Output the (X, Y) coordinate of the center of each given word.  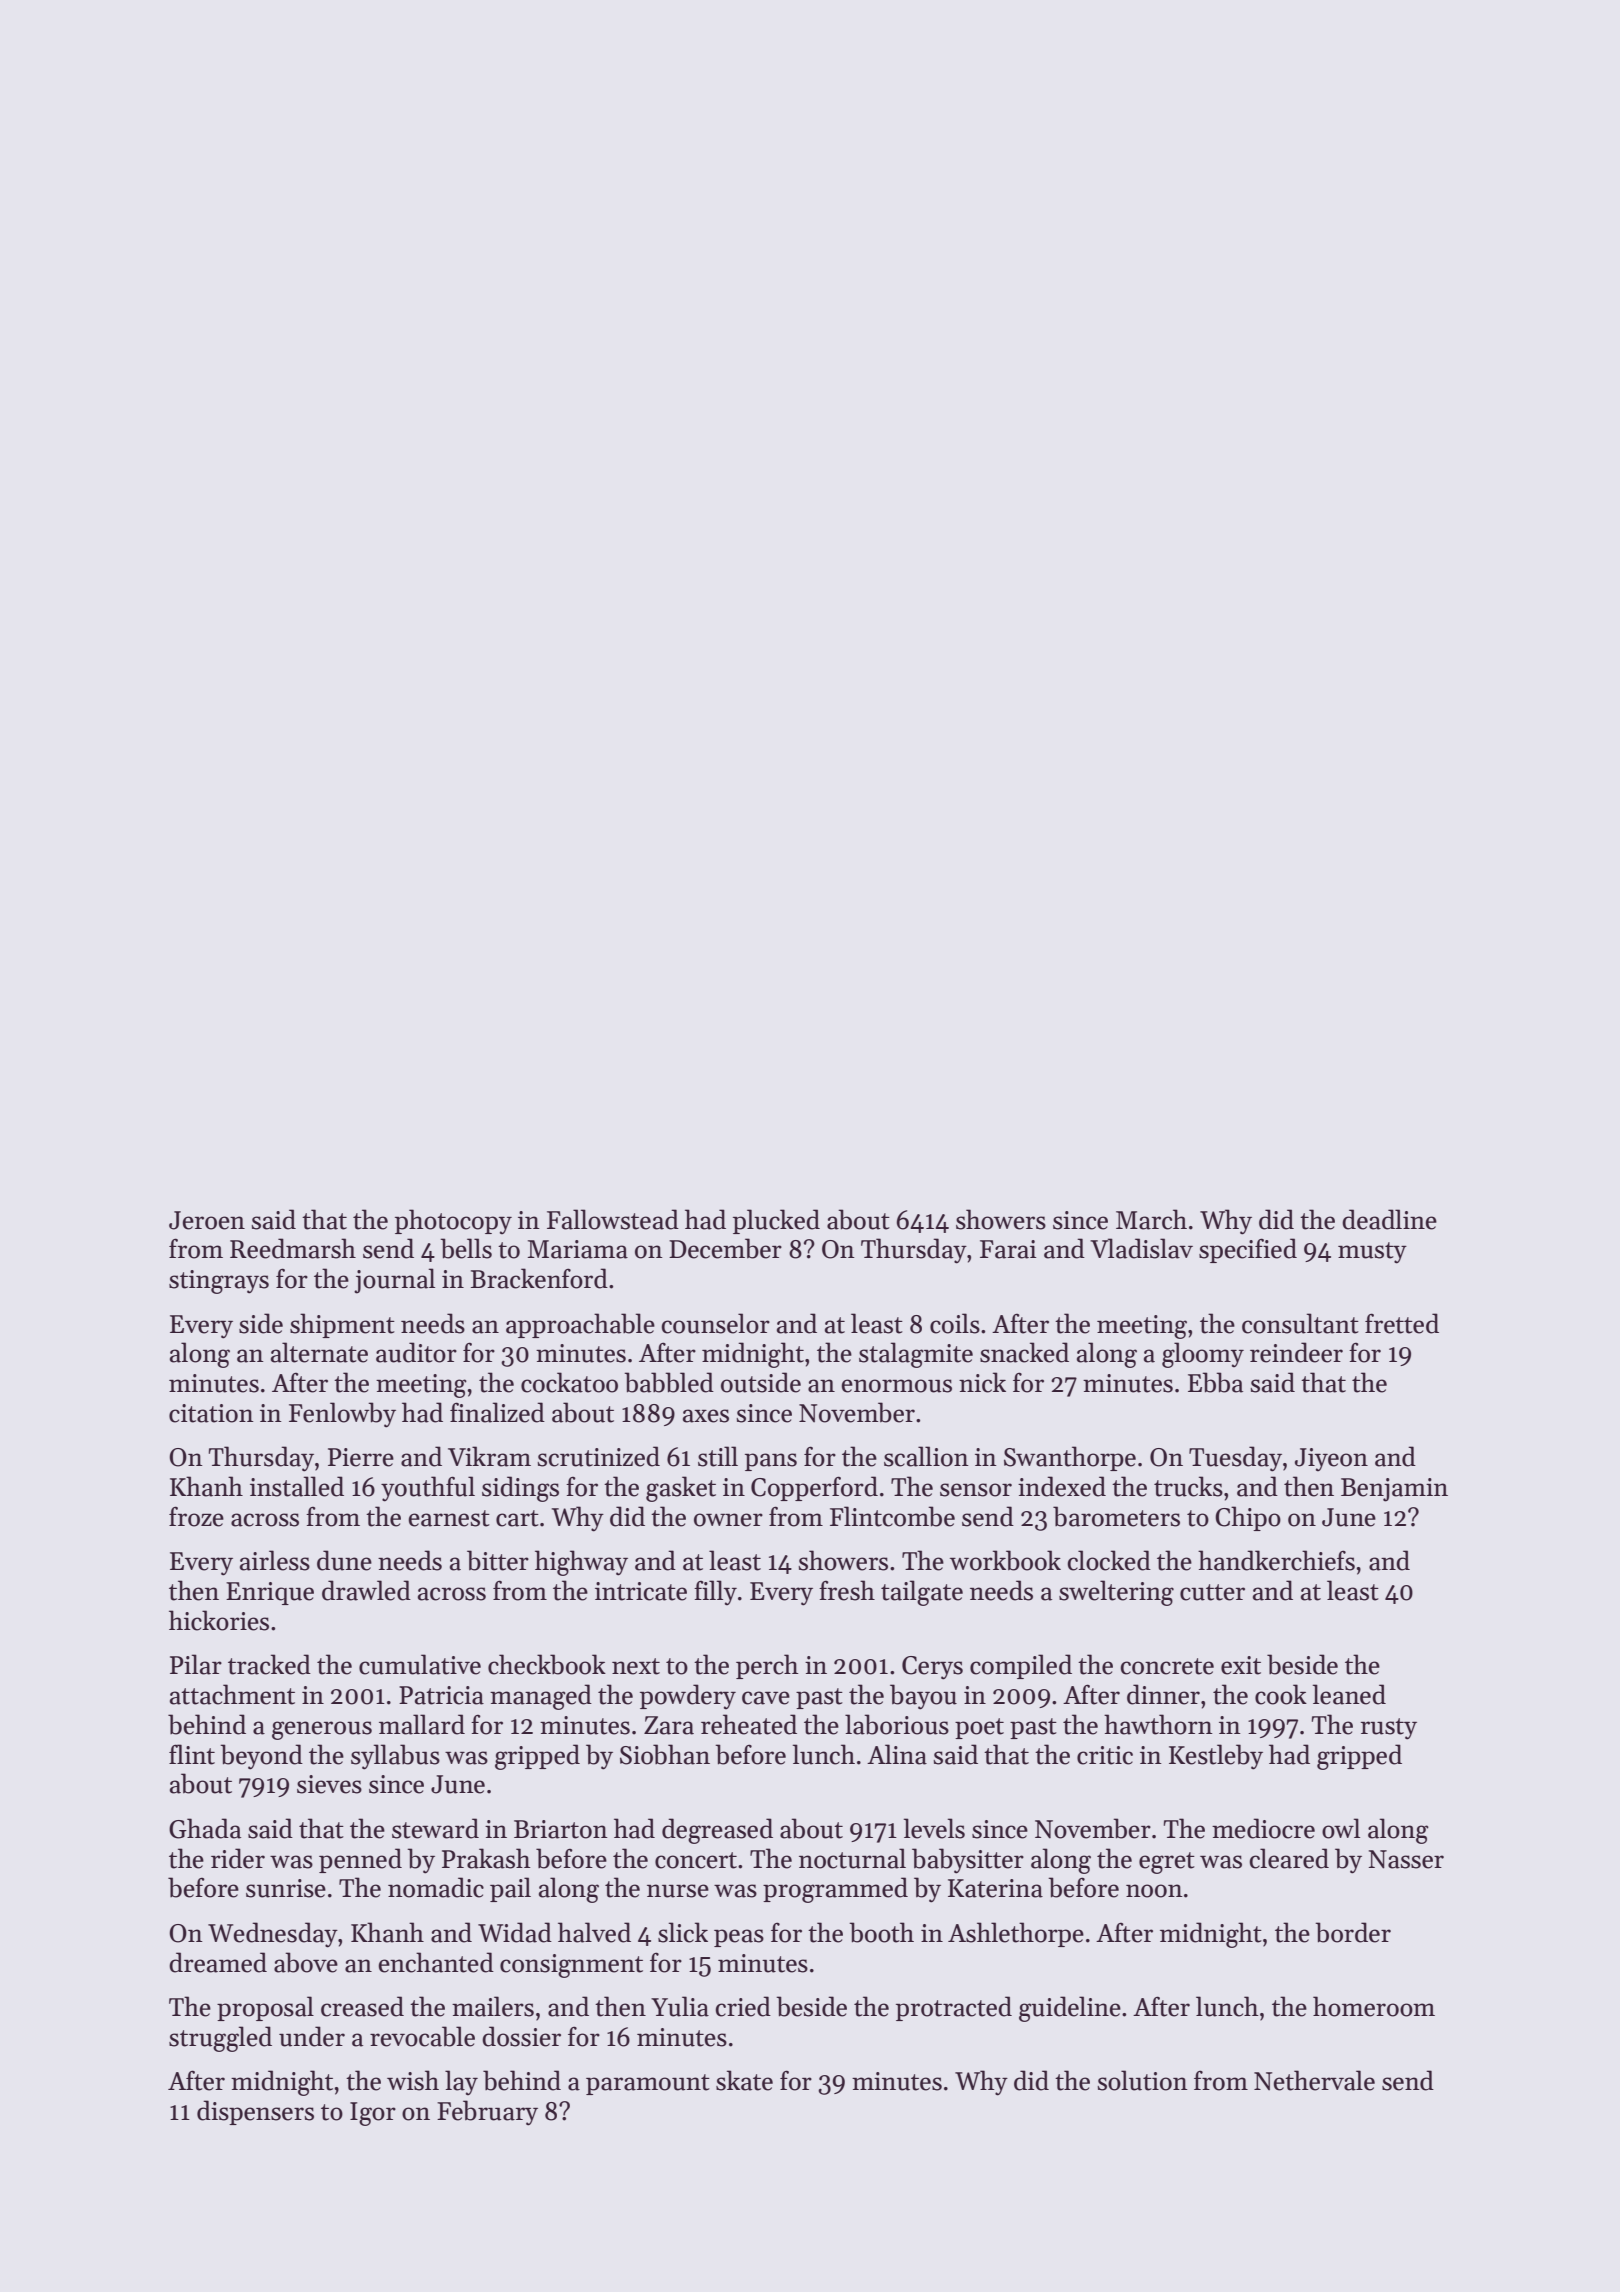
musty (1372, 1253)
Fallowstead (613, 1219)
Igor (373, 2114)
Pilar (196, 1664)
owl (1341, 1828)
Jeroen (207, 1220)
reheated (749, 1724)
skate (744, 2080)
